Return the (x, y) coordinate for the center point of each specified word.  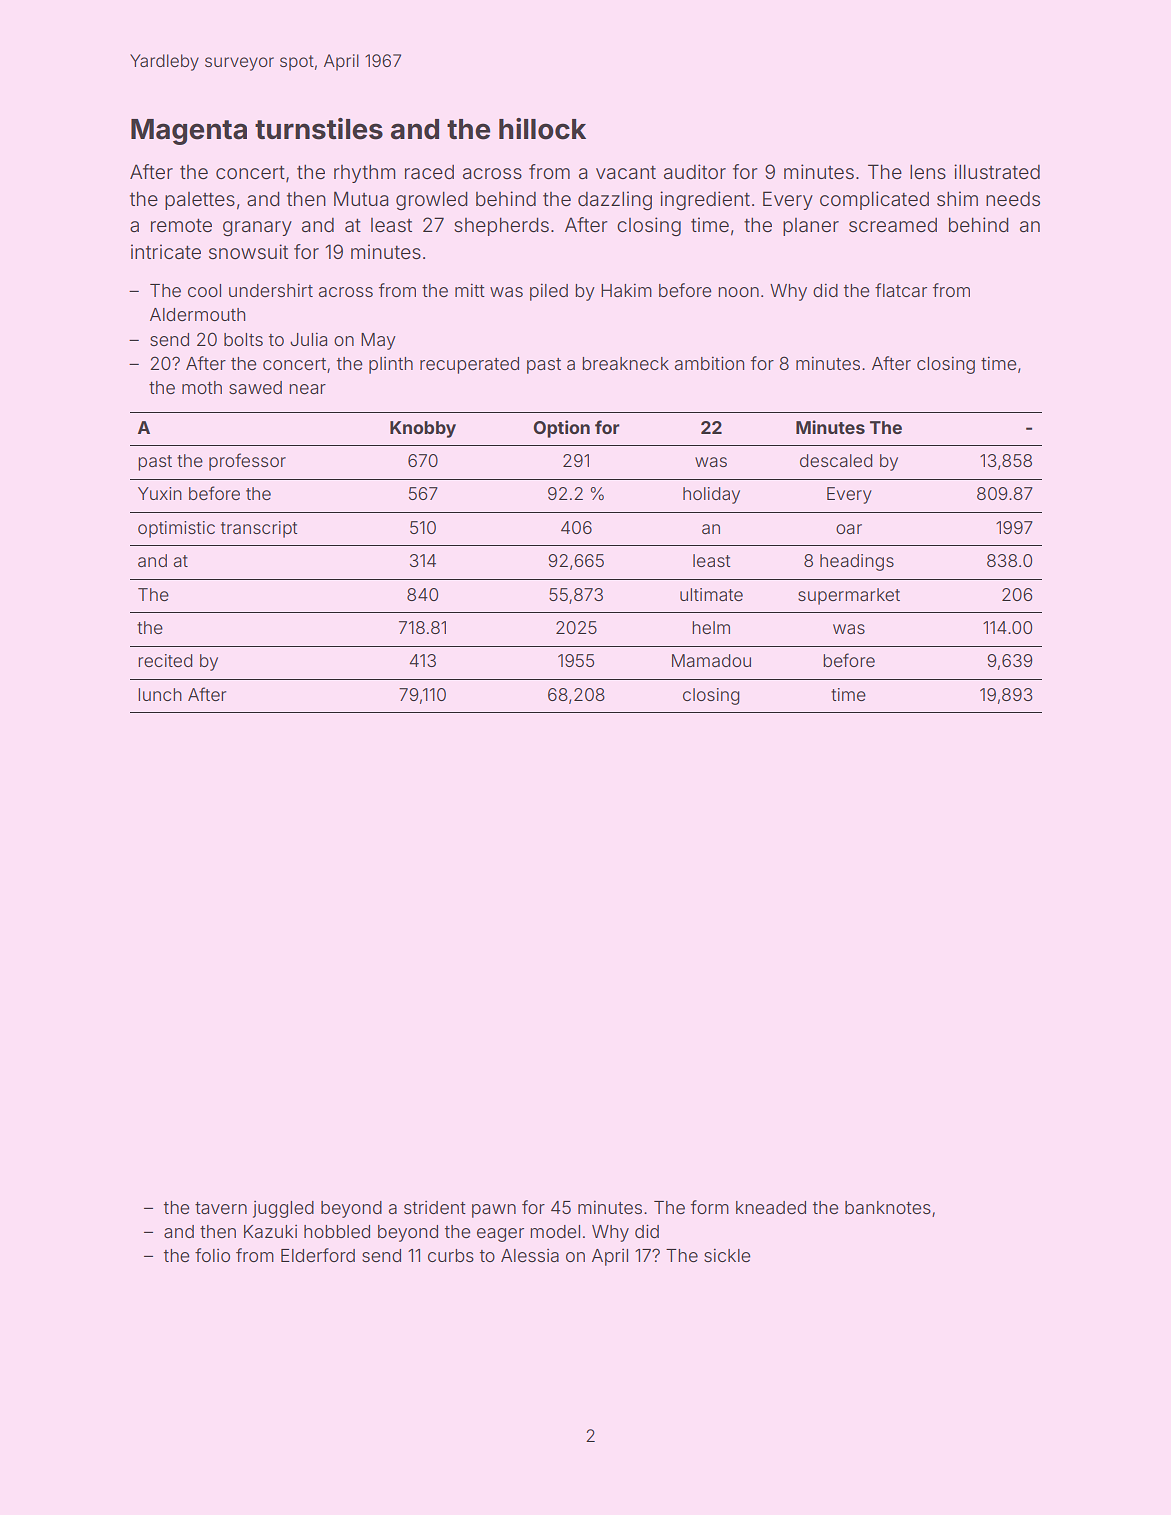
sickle (727, 1255)
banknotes (888, 1207)
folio (212, 1255)
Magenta (189, 132)
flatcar (901, 290)
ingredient (705, 200)
